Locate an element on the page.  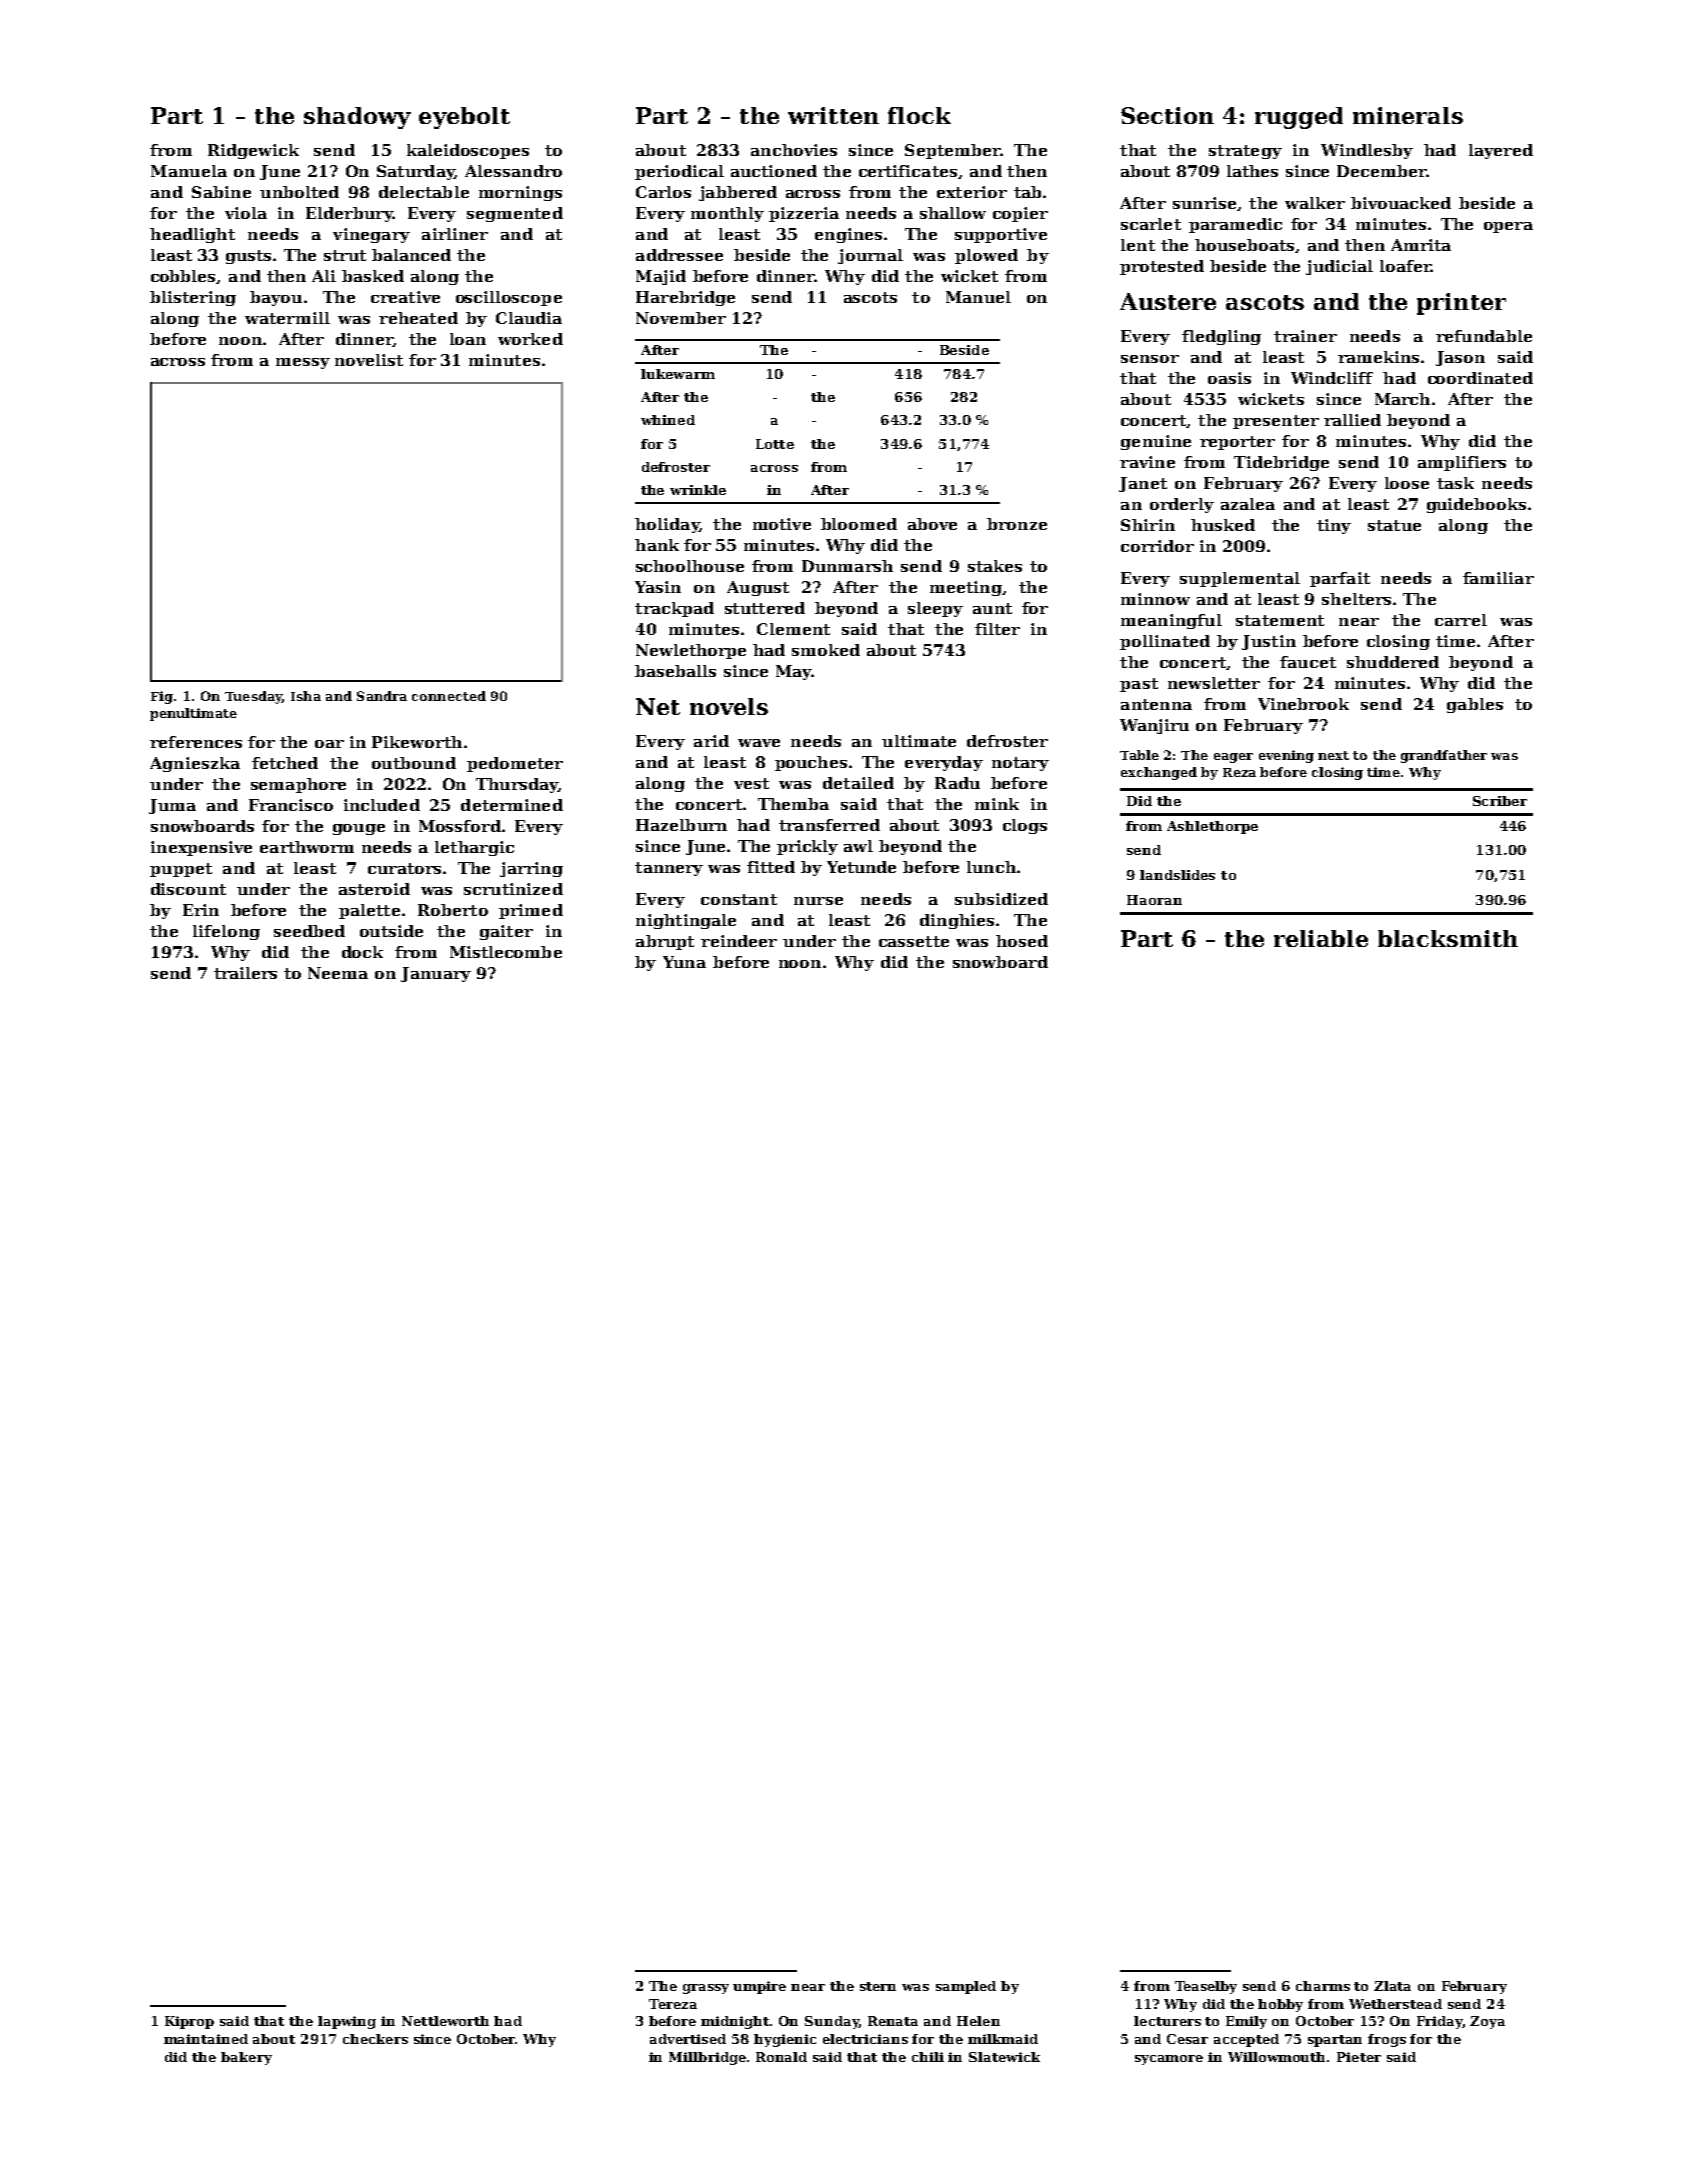
Radu is located at coordinates (957, 783).
